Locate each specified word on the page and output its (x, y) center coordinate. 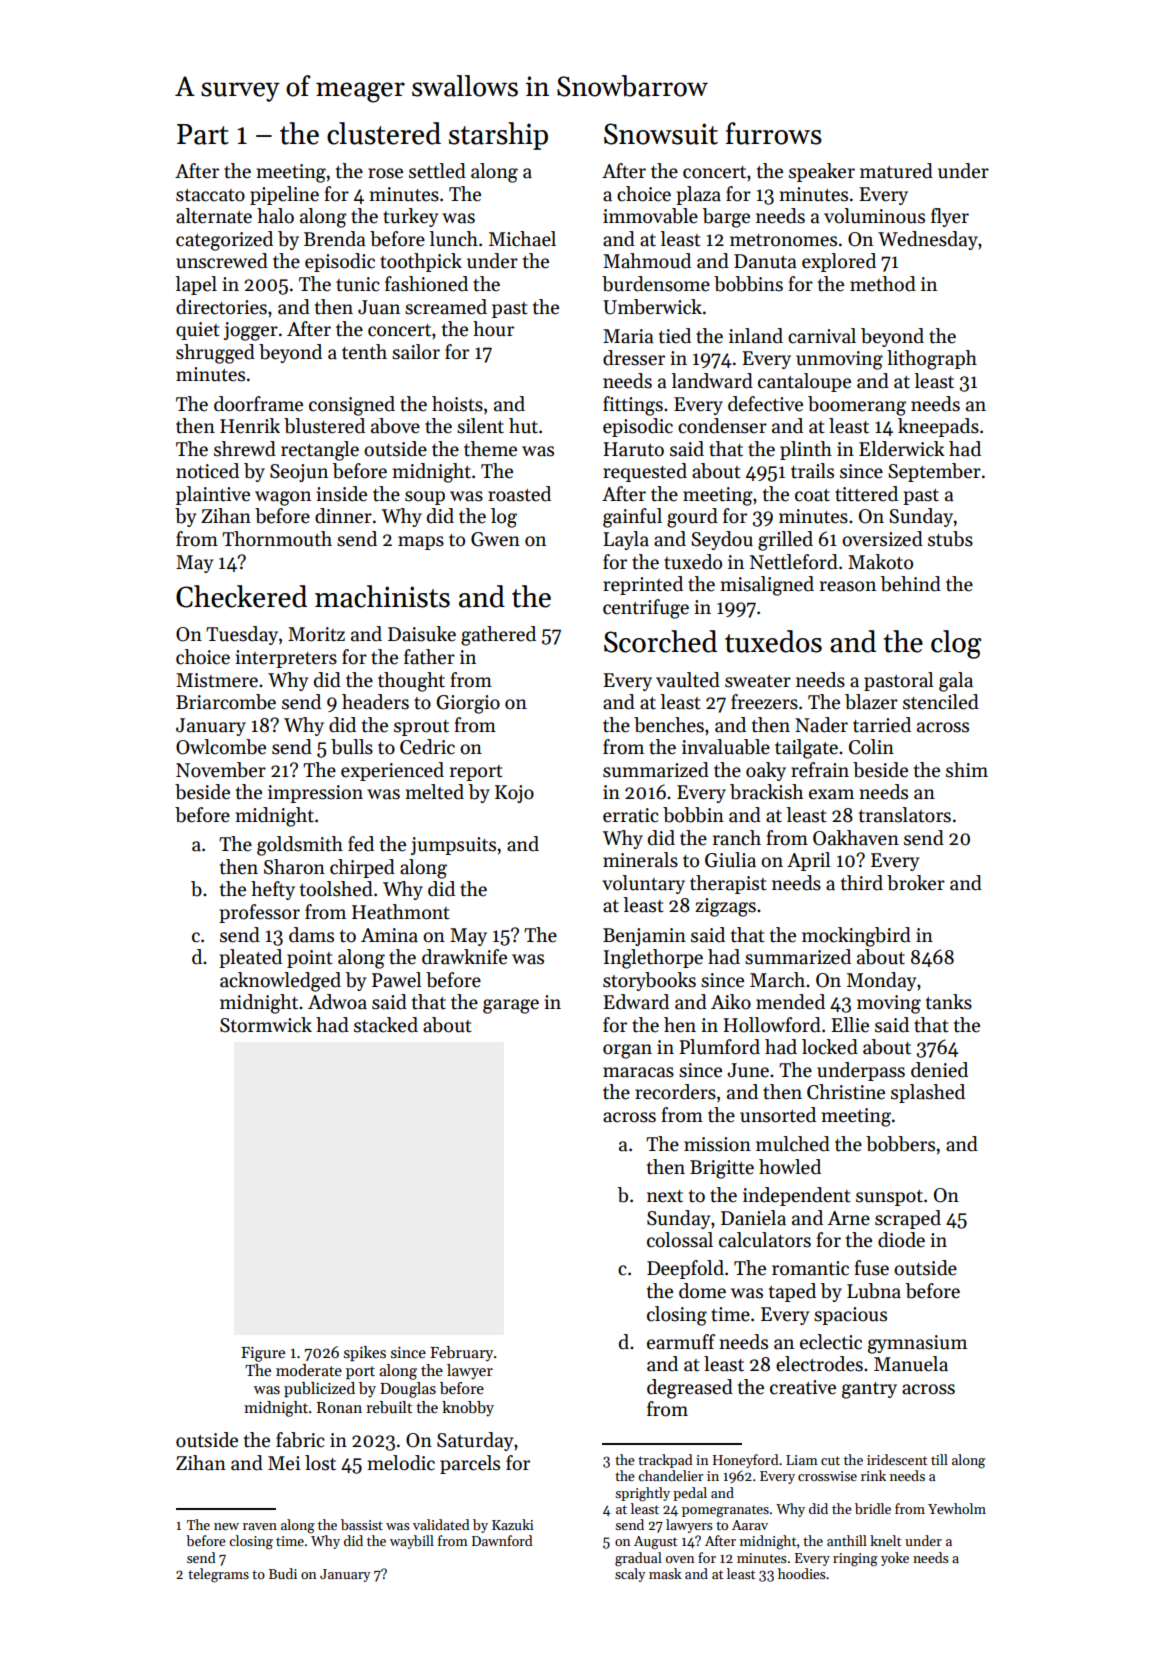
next (665, 1196)
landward (712, 381)
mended (790, 1002)
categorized (224, 241)
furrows (774, 133)
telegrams (218, 1575)
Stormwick (266, 1025)
